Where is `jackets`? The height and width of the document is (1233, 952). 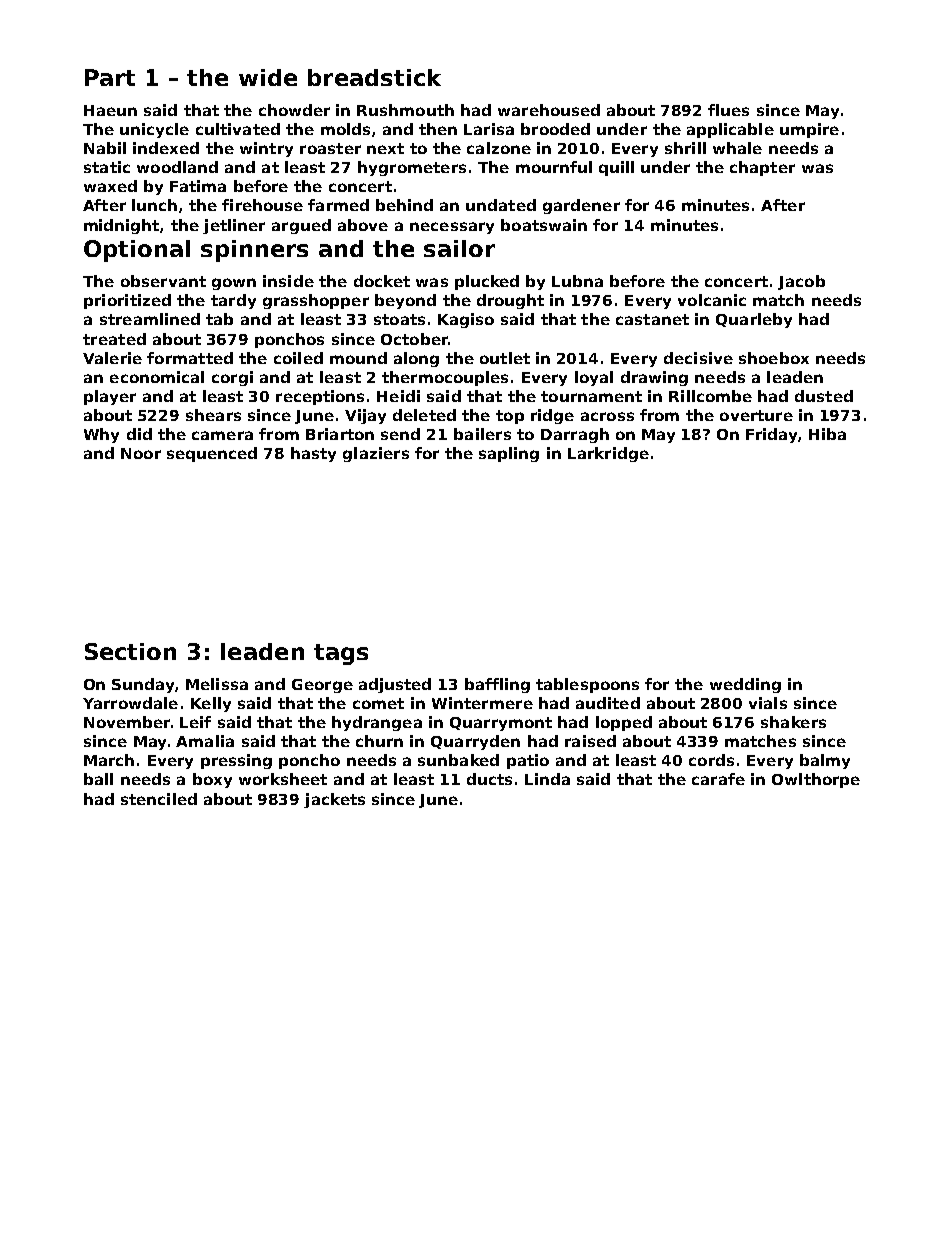 jackets is located at coordinates (334, 800).
